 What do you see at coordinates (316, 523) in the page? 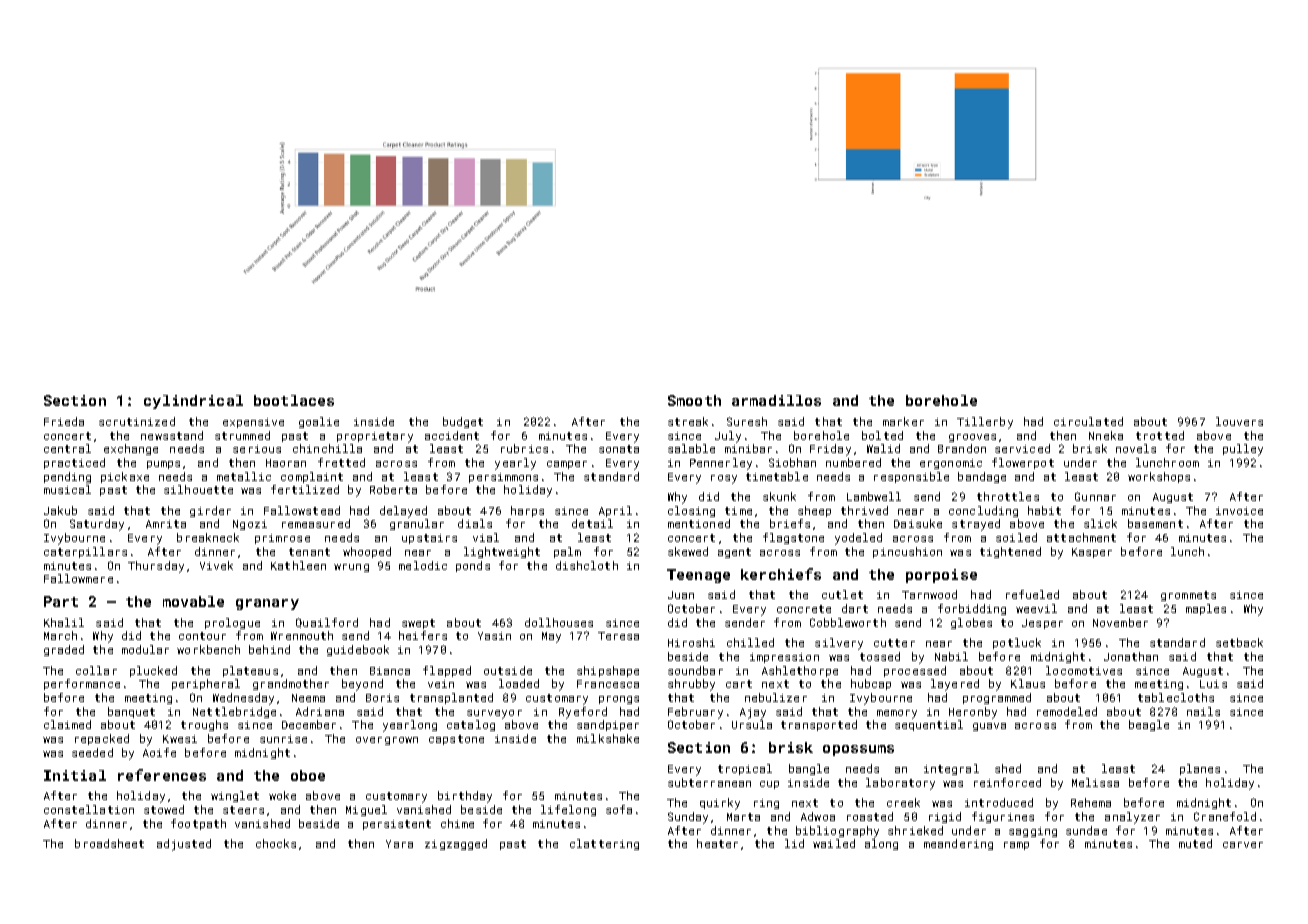
I see `remeasured` at bounding box center [316, 523].
